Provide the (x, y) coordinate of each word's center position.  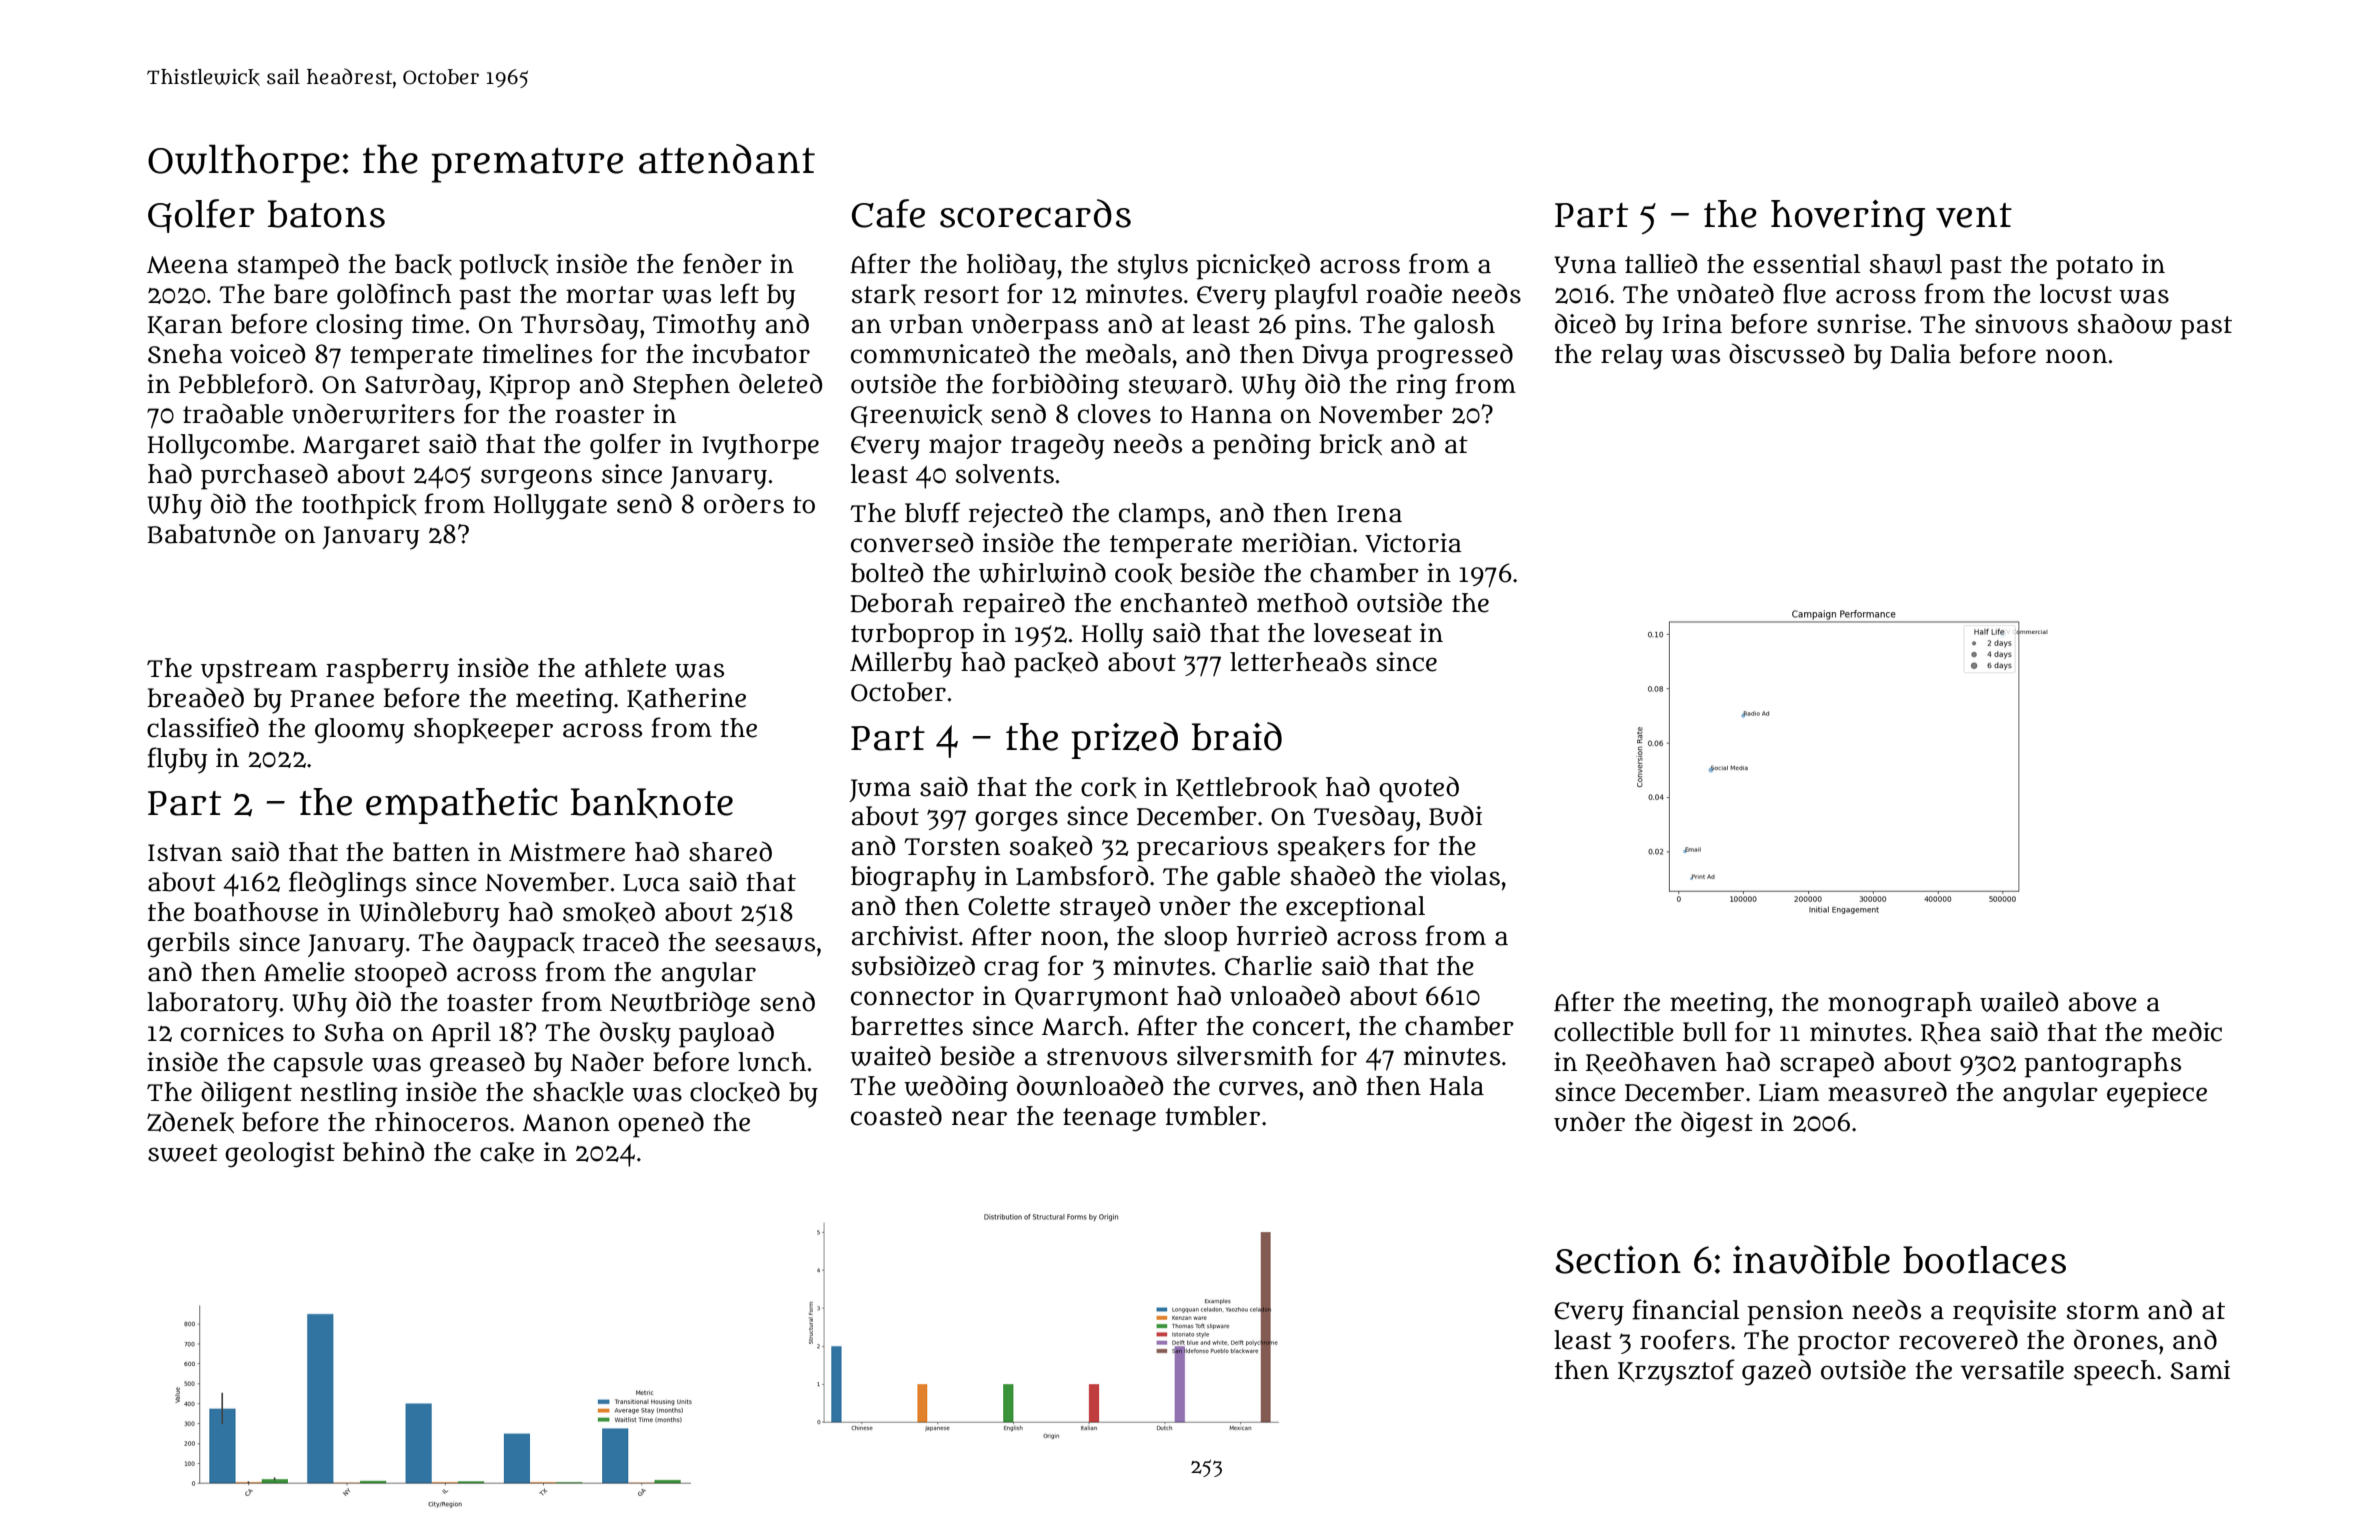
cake (507, 1152)
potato (2094, 268)
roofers (1685, 1339)
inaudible (1811, 1259)
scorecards (1035, 213)
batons (326, 214)
